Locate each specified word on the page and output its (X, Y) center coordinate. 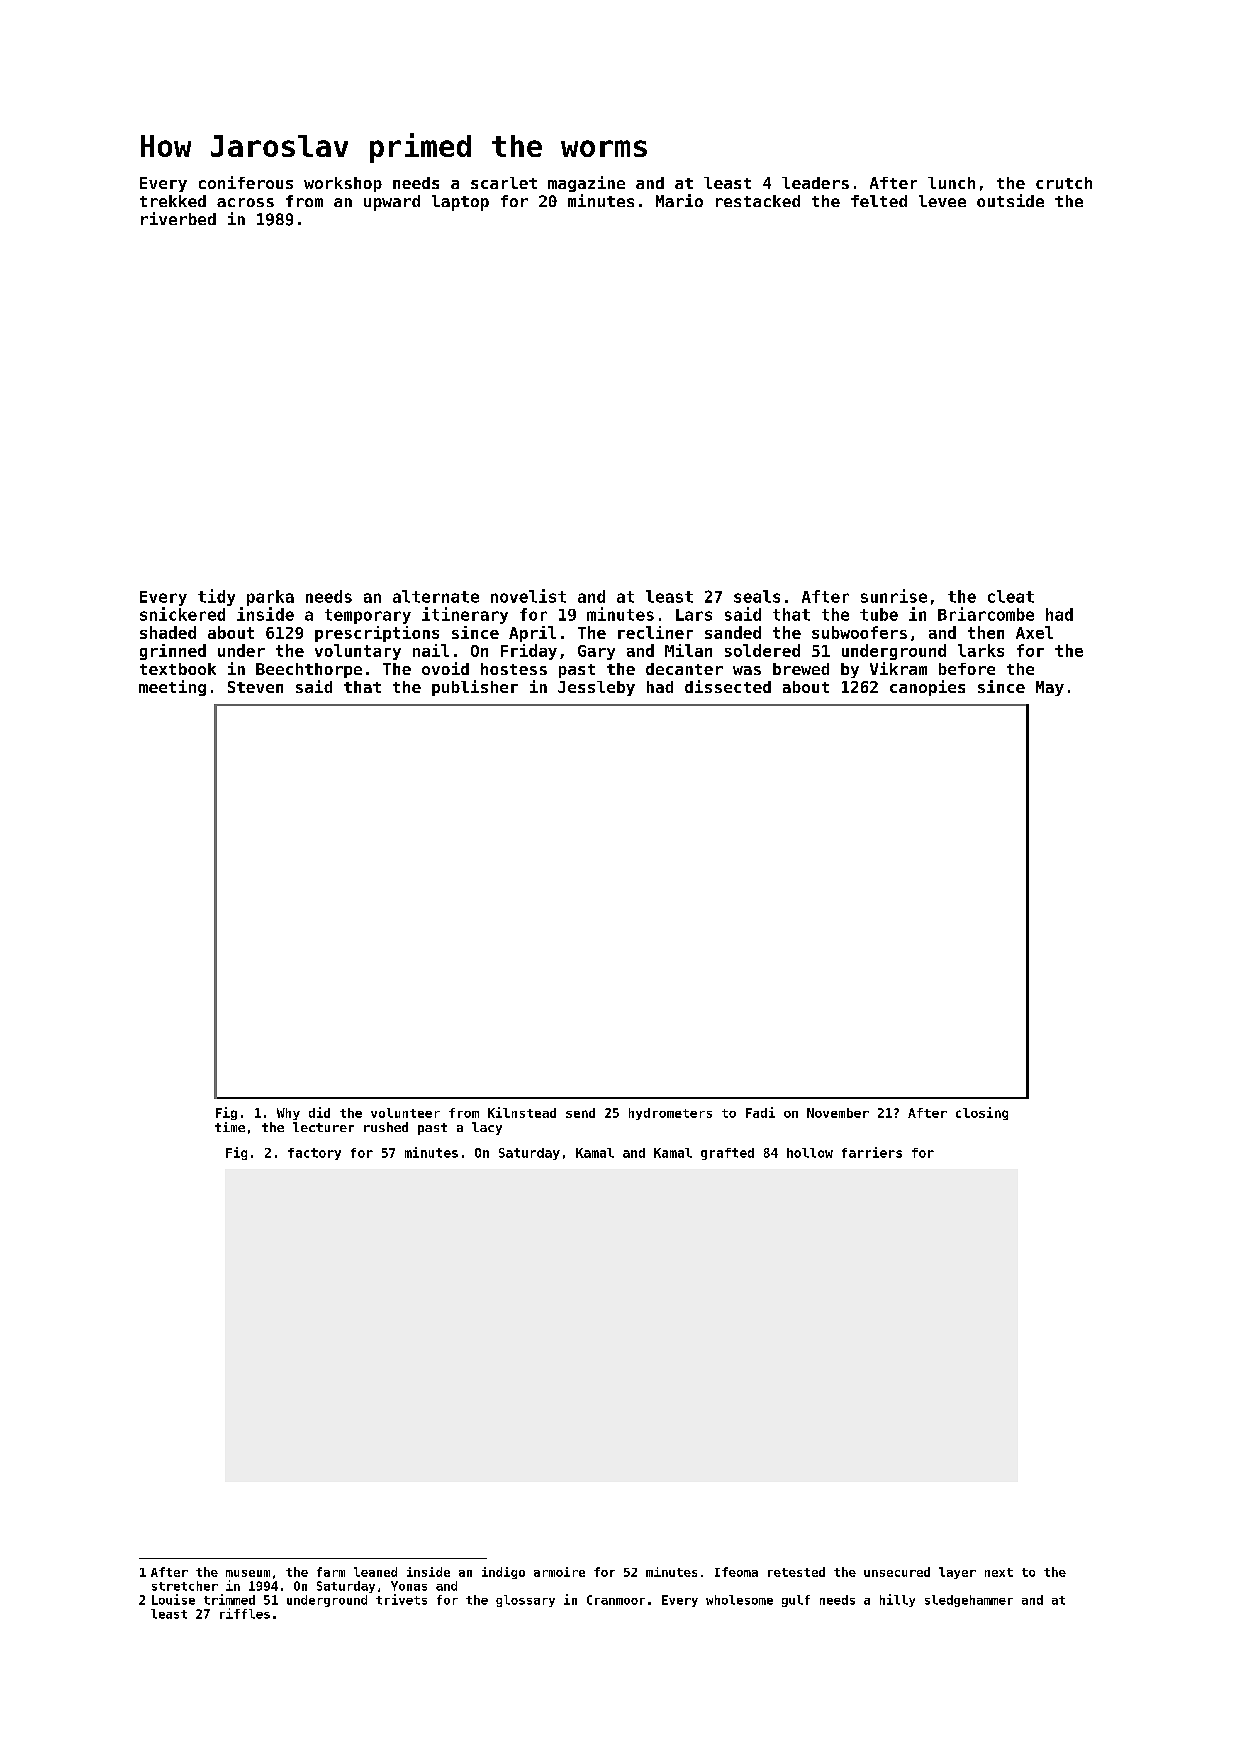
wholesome (739, 1600)
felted (879, 201)
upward (392, 203)
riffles (245, 1613)
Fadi (760, 1112)
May (1050, 688)
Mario (679, 200)
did (319, 1112)
